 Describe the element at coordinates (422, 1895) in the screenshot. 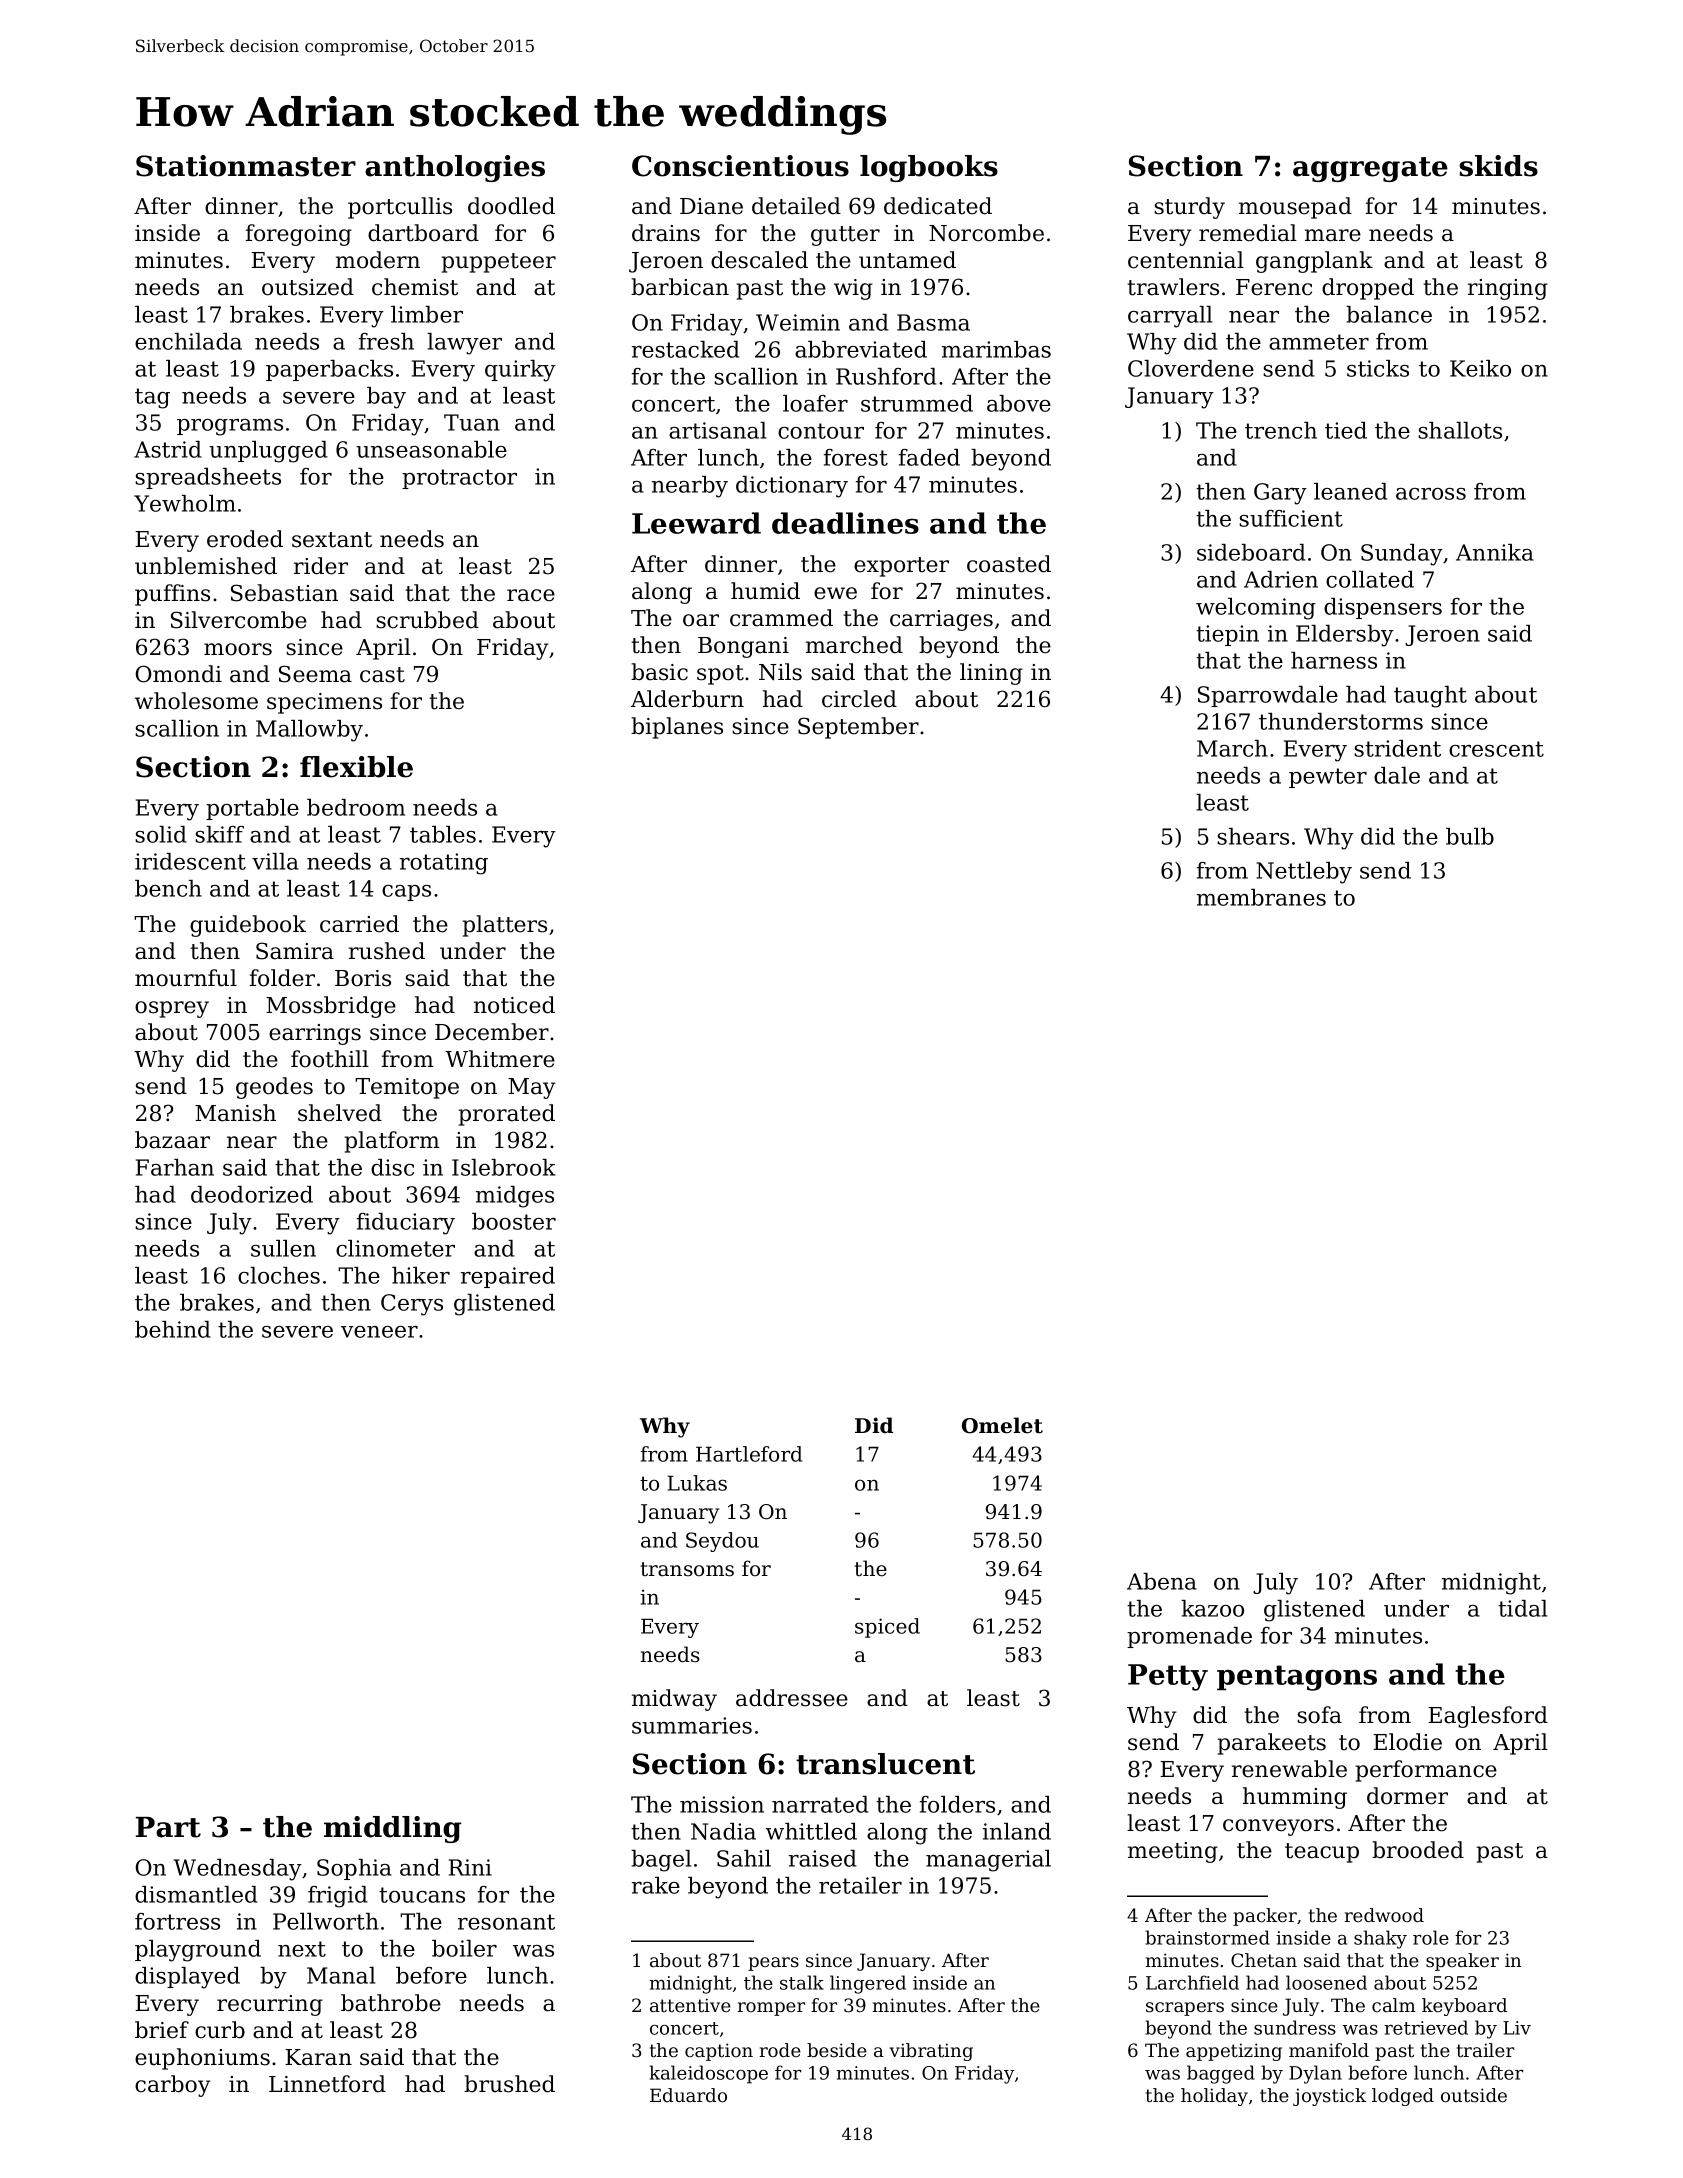

I see `toucans` at that location.
